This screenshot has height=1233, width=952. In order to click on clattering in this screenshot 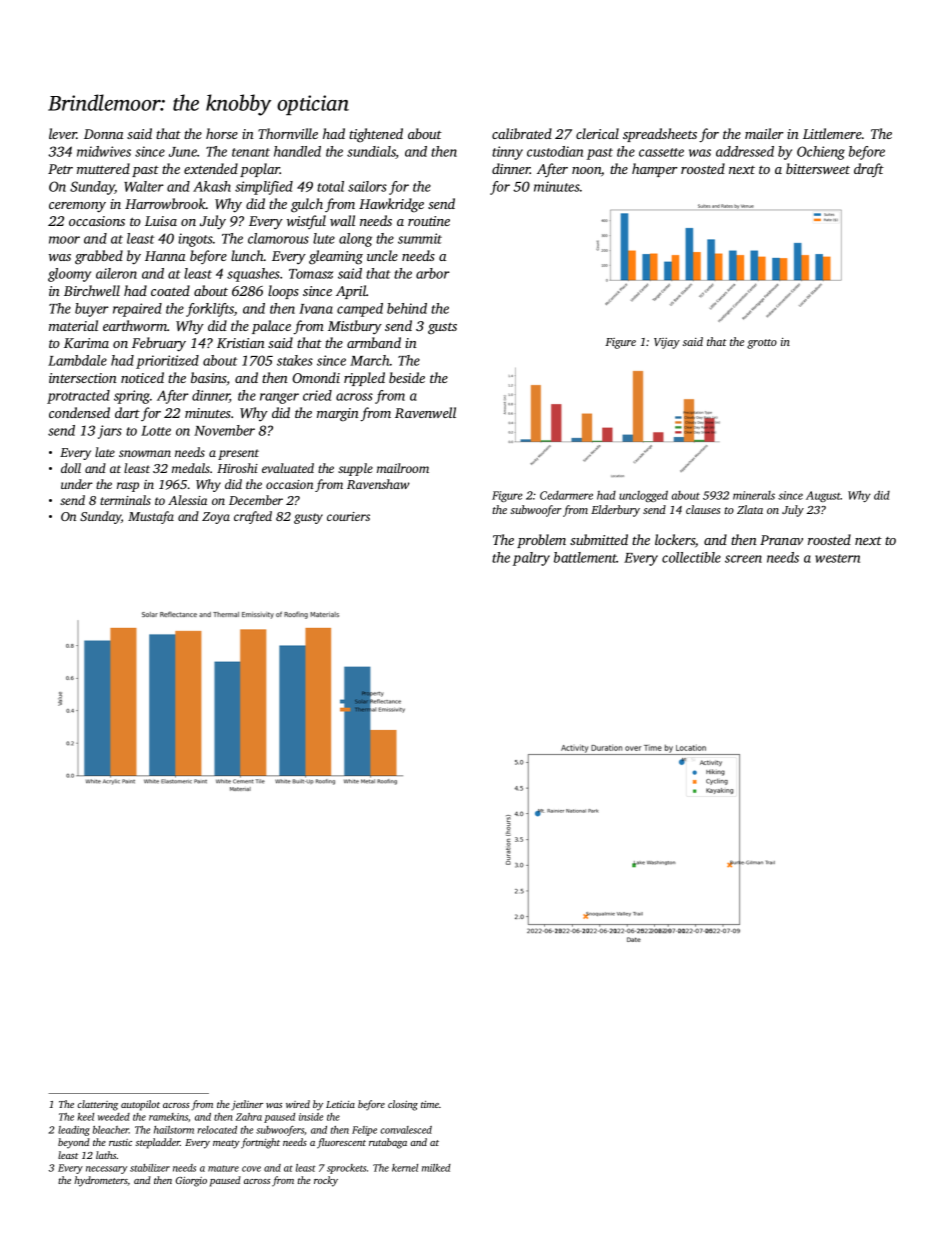, I will do `click(98, 1105)`.
